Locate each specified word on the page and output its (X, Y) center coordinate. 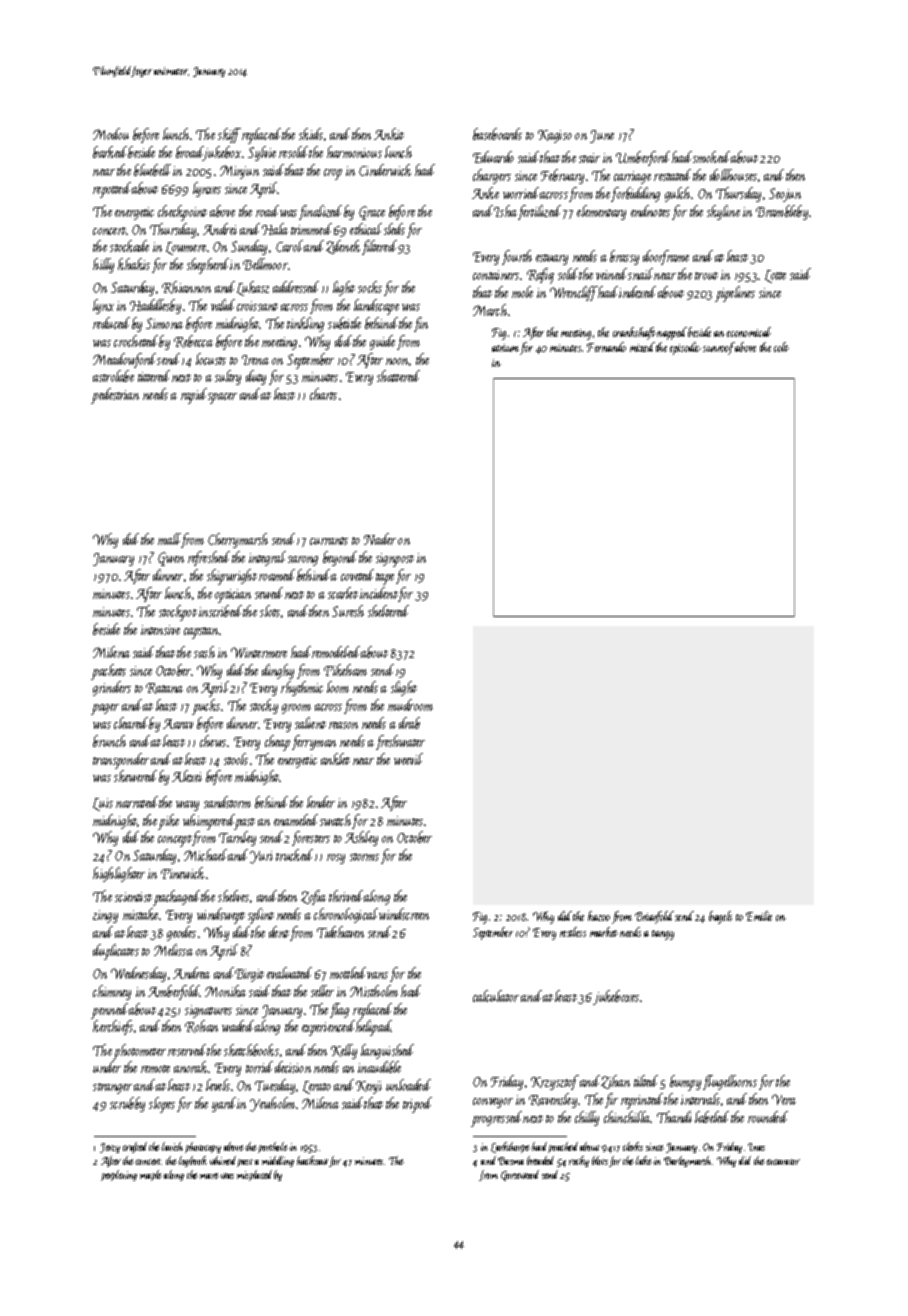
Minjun (239, 172)
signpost (395, 560)
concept (175, 841)
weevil (408, 759)
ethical (366, 229)
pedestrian (115, 396)
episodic (685, 348)
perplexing (119, 1175)
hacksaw (312, 1160)
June (602, 136)
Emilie (759, 916)
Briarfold (654, 917)
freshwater (400, 742)
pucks (206, 707)
